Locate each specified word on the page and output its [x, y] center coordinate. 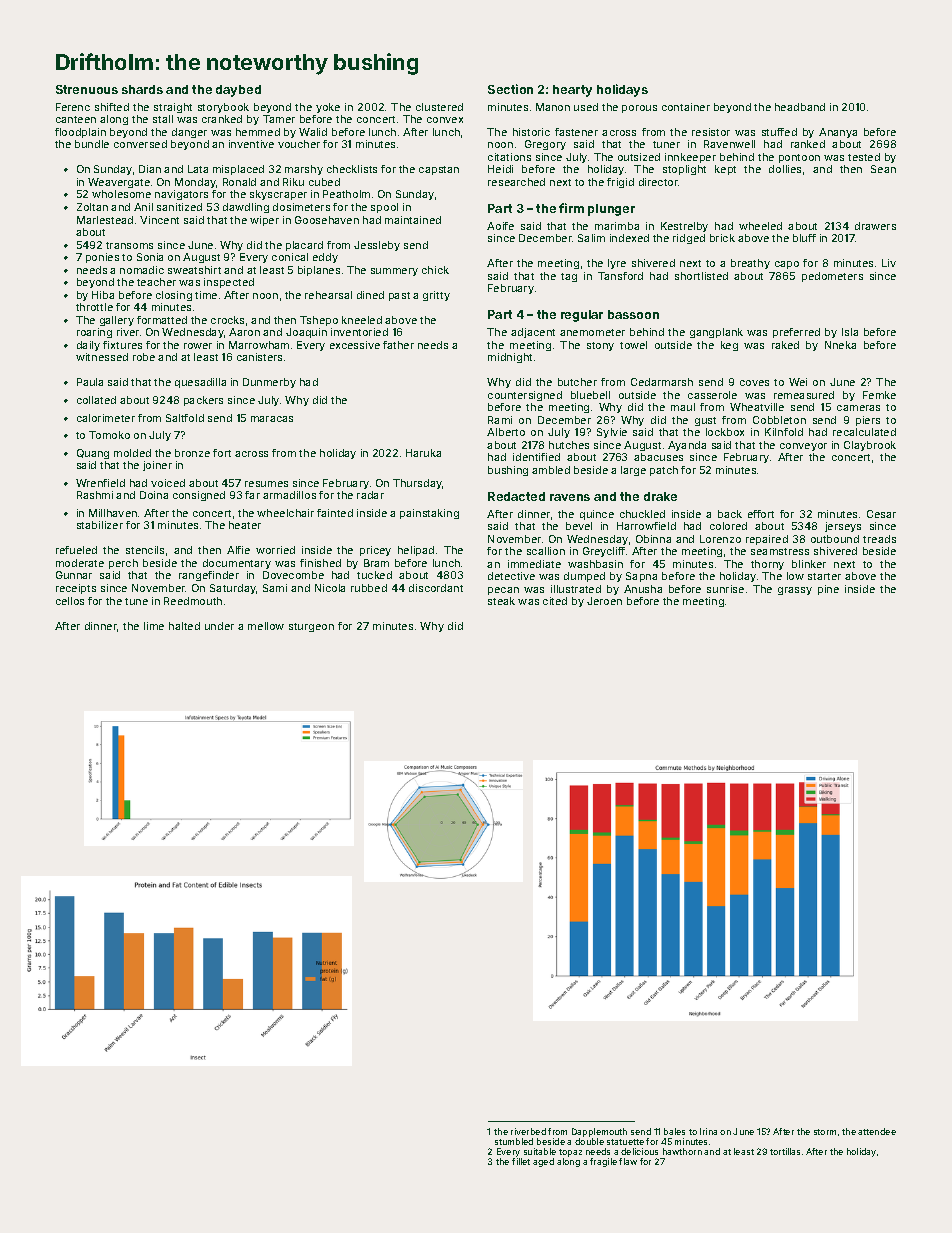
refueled [76, 550]
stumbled [514, 1141]
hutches [569, 445]
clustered [439, 107]
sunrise [725, 589]
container [686, 107]
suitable [540, 1151]
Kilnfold [784, 432]
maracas [272, 419]
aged [543, 1162]
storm [825, 1132]
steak [501, 601]
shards [142, 89]
